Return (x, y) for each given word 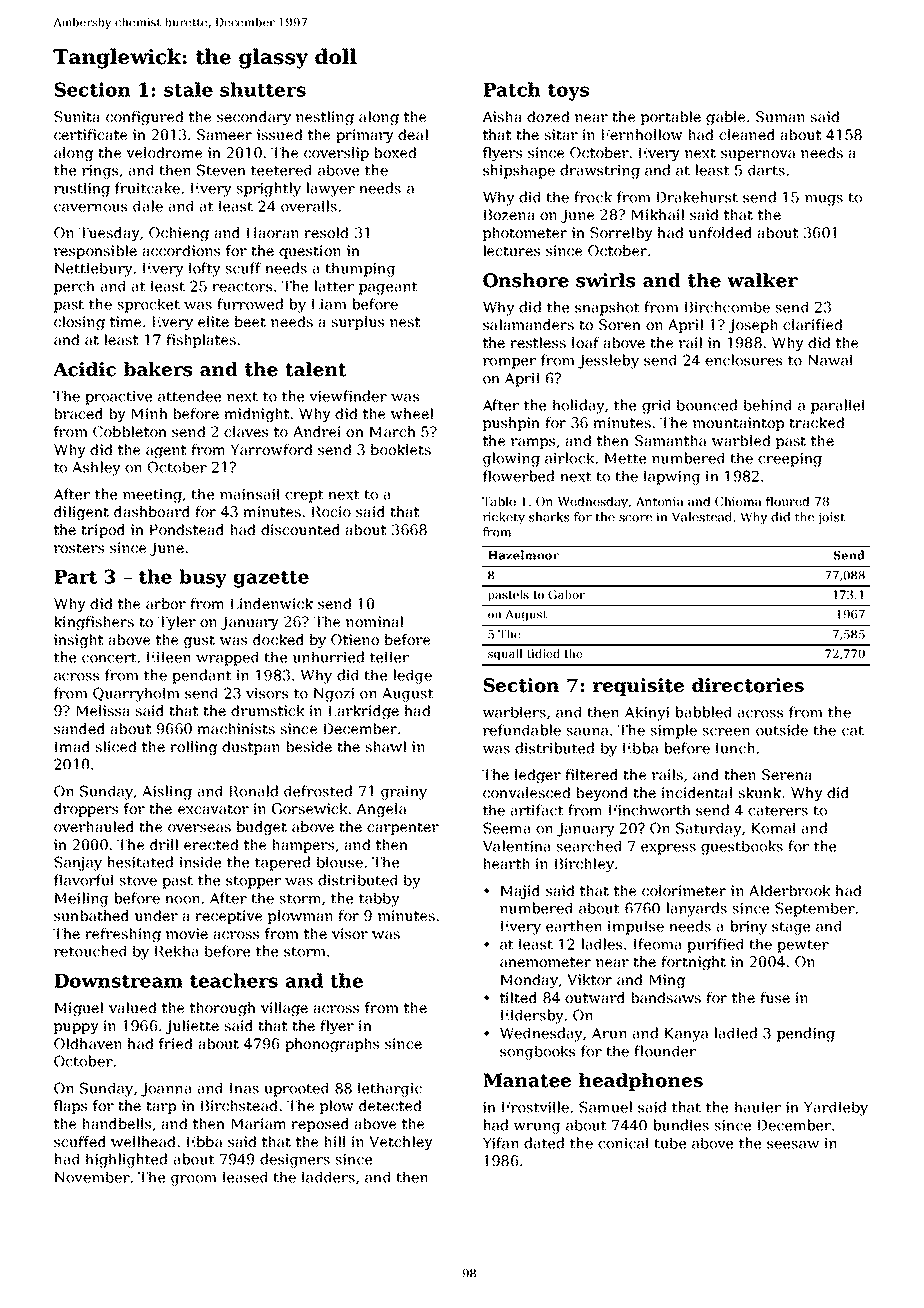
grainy (404, 793)
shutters (263, 89)
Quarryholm (136, 694)
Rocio (331, 511)
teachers (234, 980)
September (815, 909)
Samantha (670, 440)
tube (670, 1143)
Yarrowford (271, 449)
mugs (824, 200)
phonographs (332, 1045)
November (92, 1177)
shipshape (519, 171)
